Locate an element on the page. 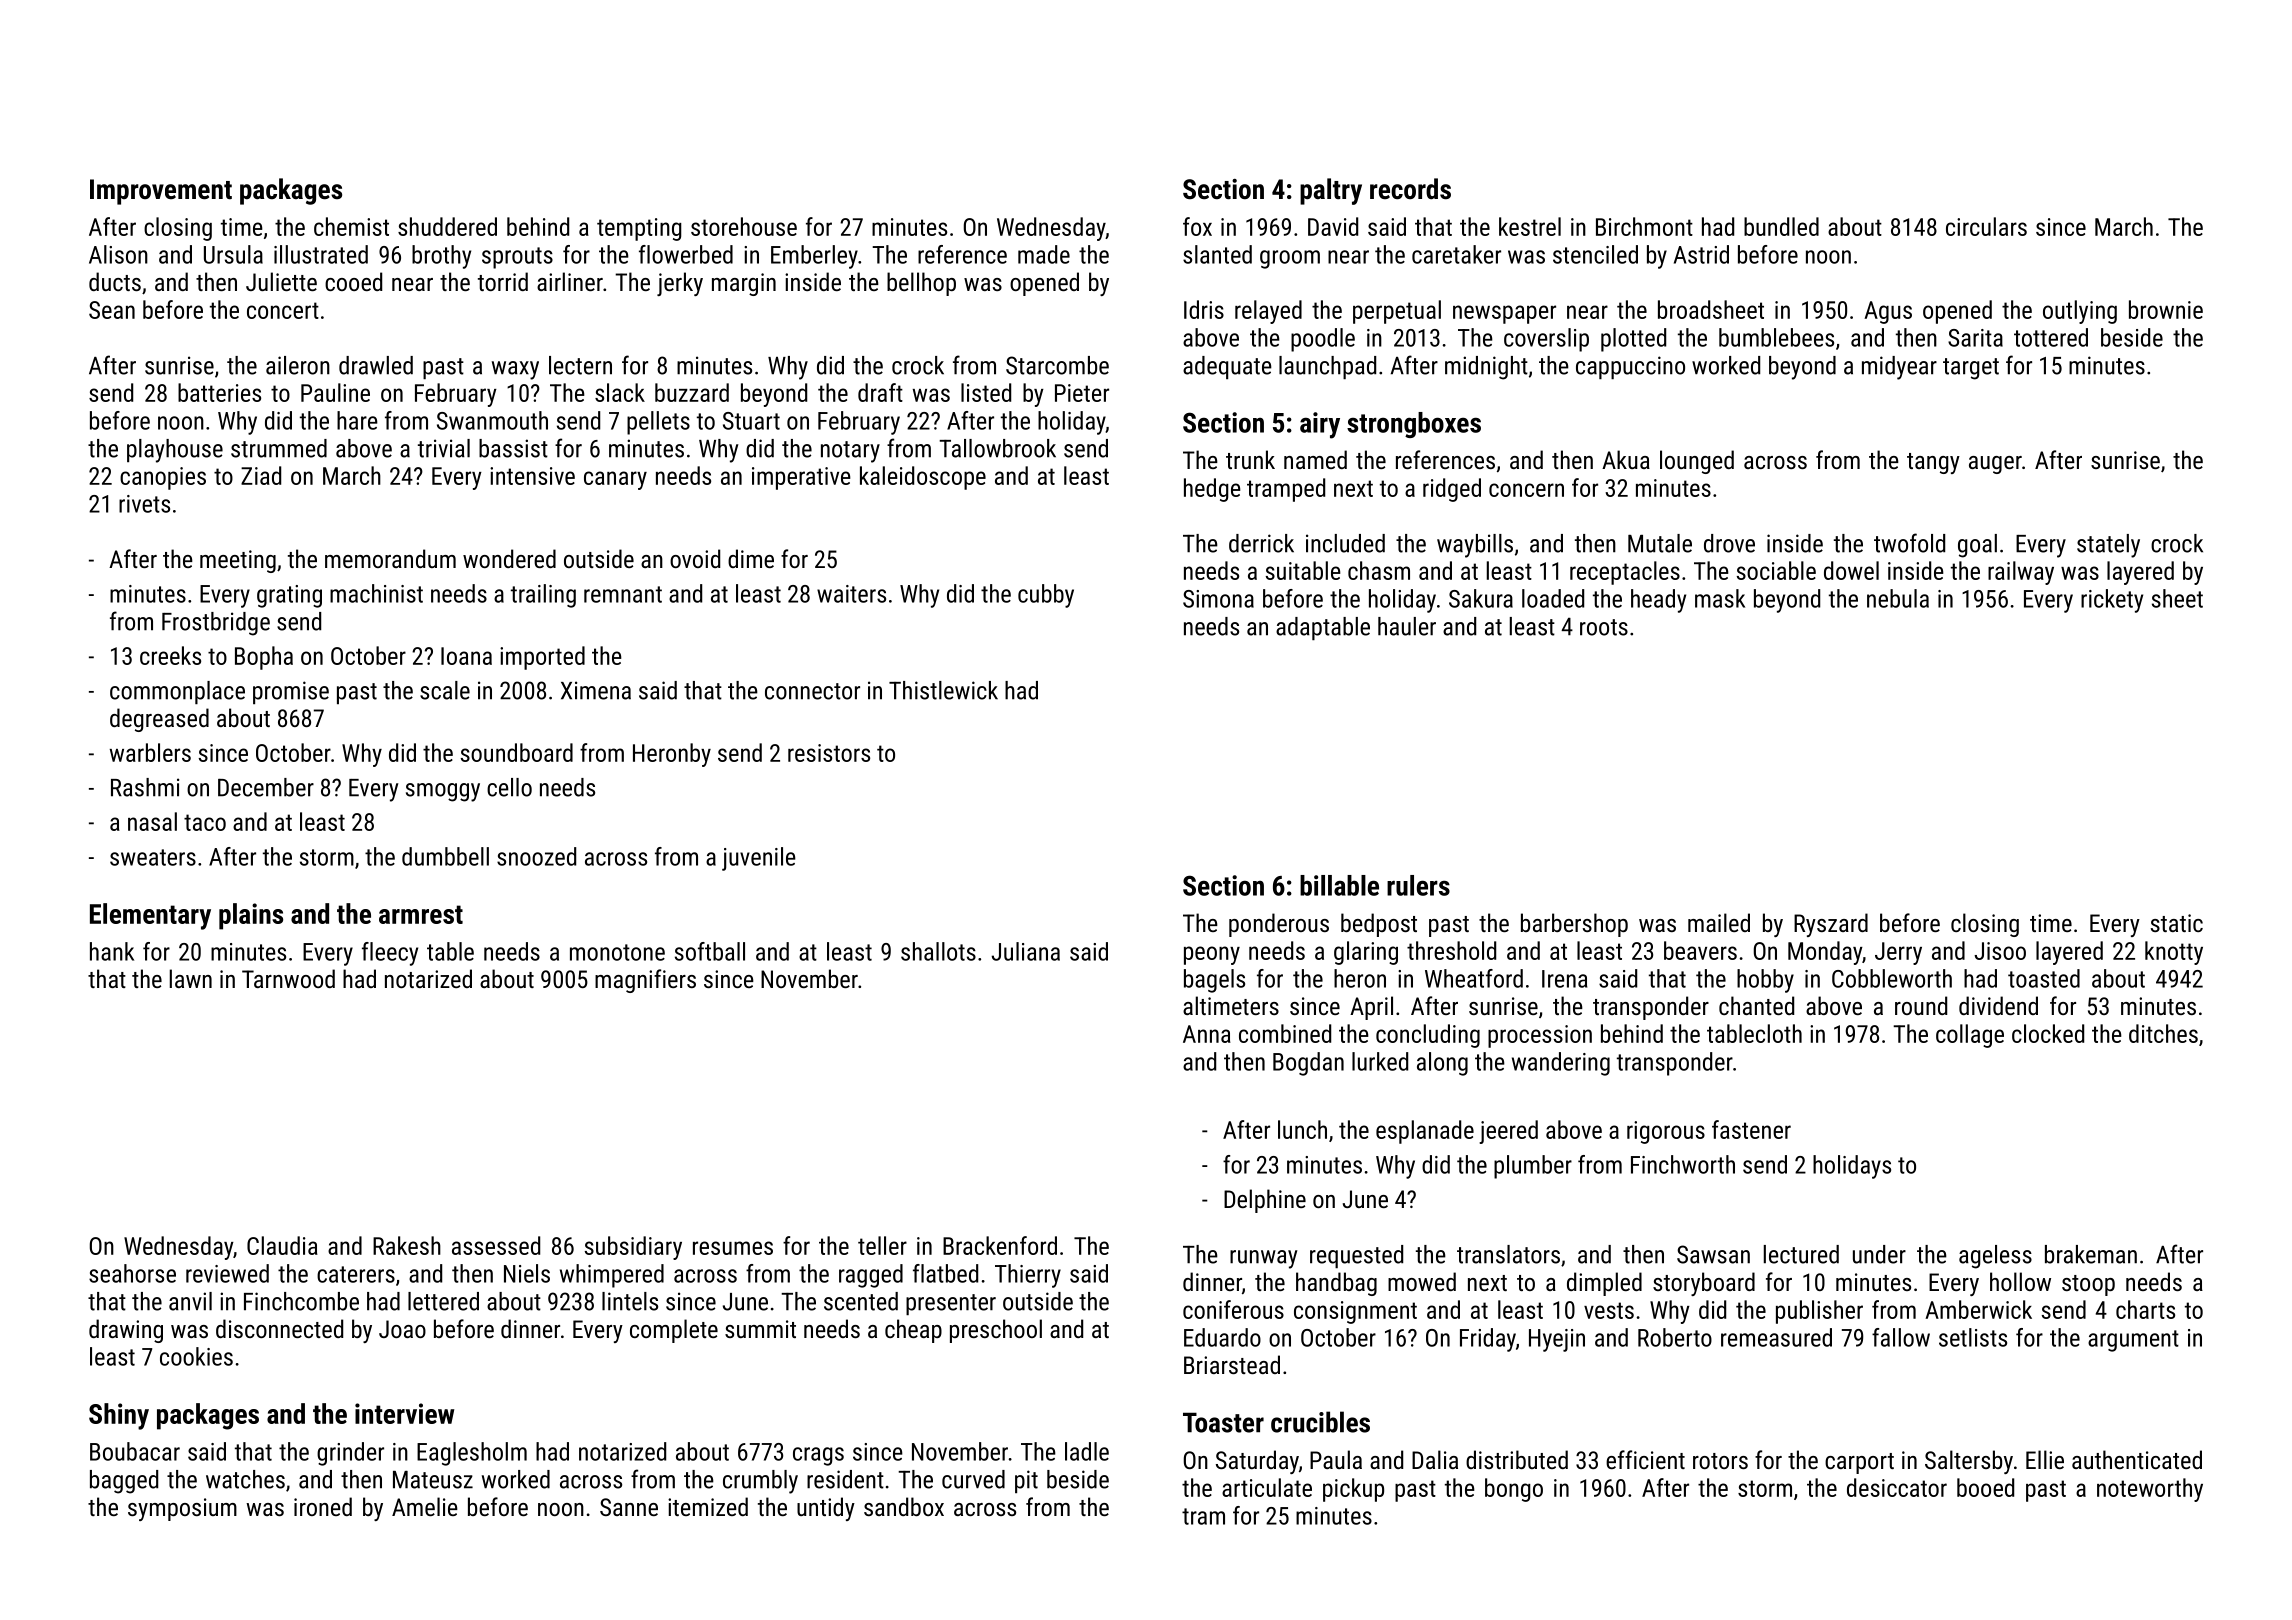  nebula is located at coordinates (1898, 598).
